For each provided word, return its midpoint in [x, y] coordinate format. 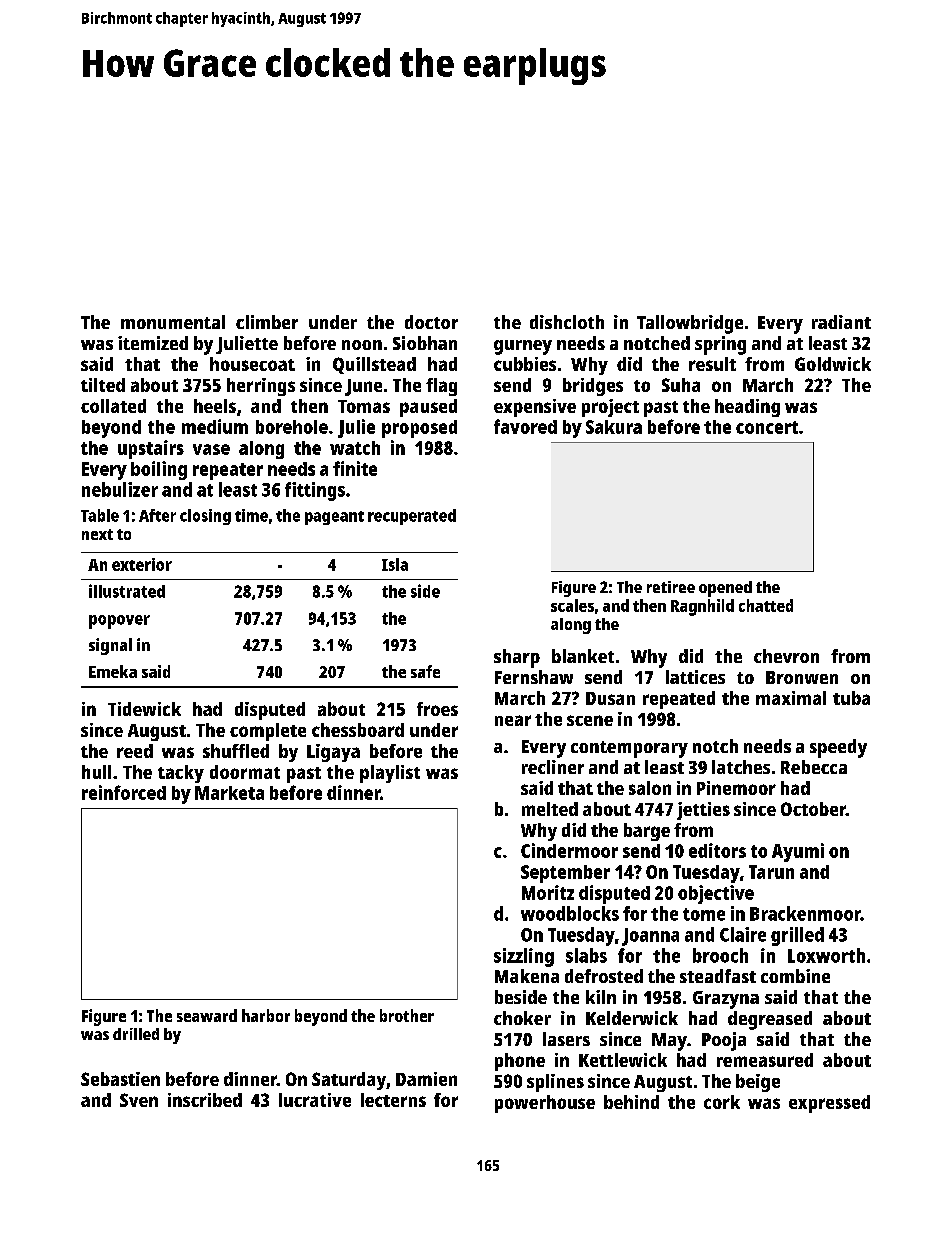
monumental [173, 322]
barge [647, 832]
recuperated [412, 517]
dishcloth [567, 322]
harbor [266, 1015]
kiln [601, 997]
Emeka [113, 671]
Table [100, 515]
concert [767, 427]
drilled [136, 1034]
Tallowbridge [690, 324]
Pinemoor [736, 788]
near [513, 720]
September [565, 874]
